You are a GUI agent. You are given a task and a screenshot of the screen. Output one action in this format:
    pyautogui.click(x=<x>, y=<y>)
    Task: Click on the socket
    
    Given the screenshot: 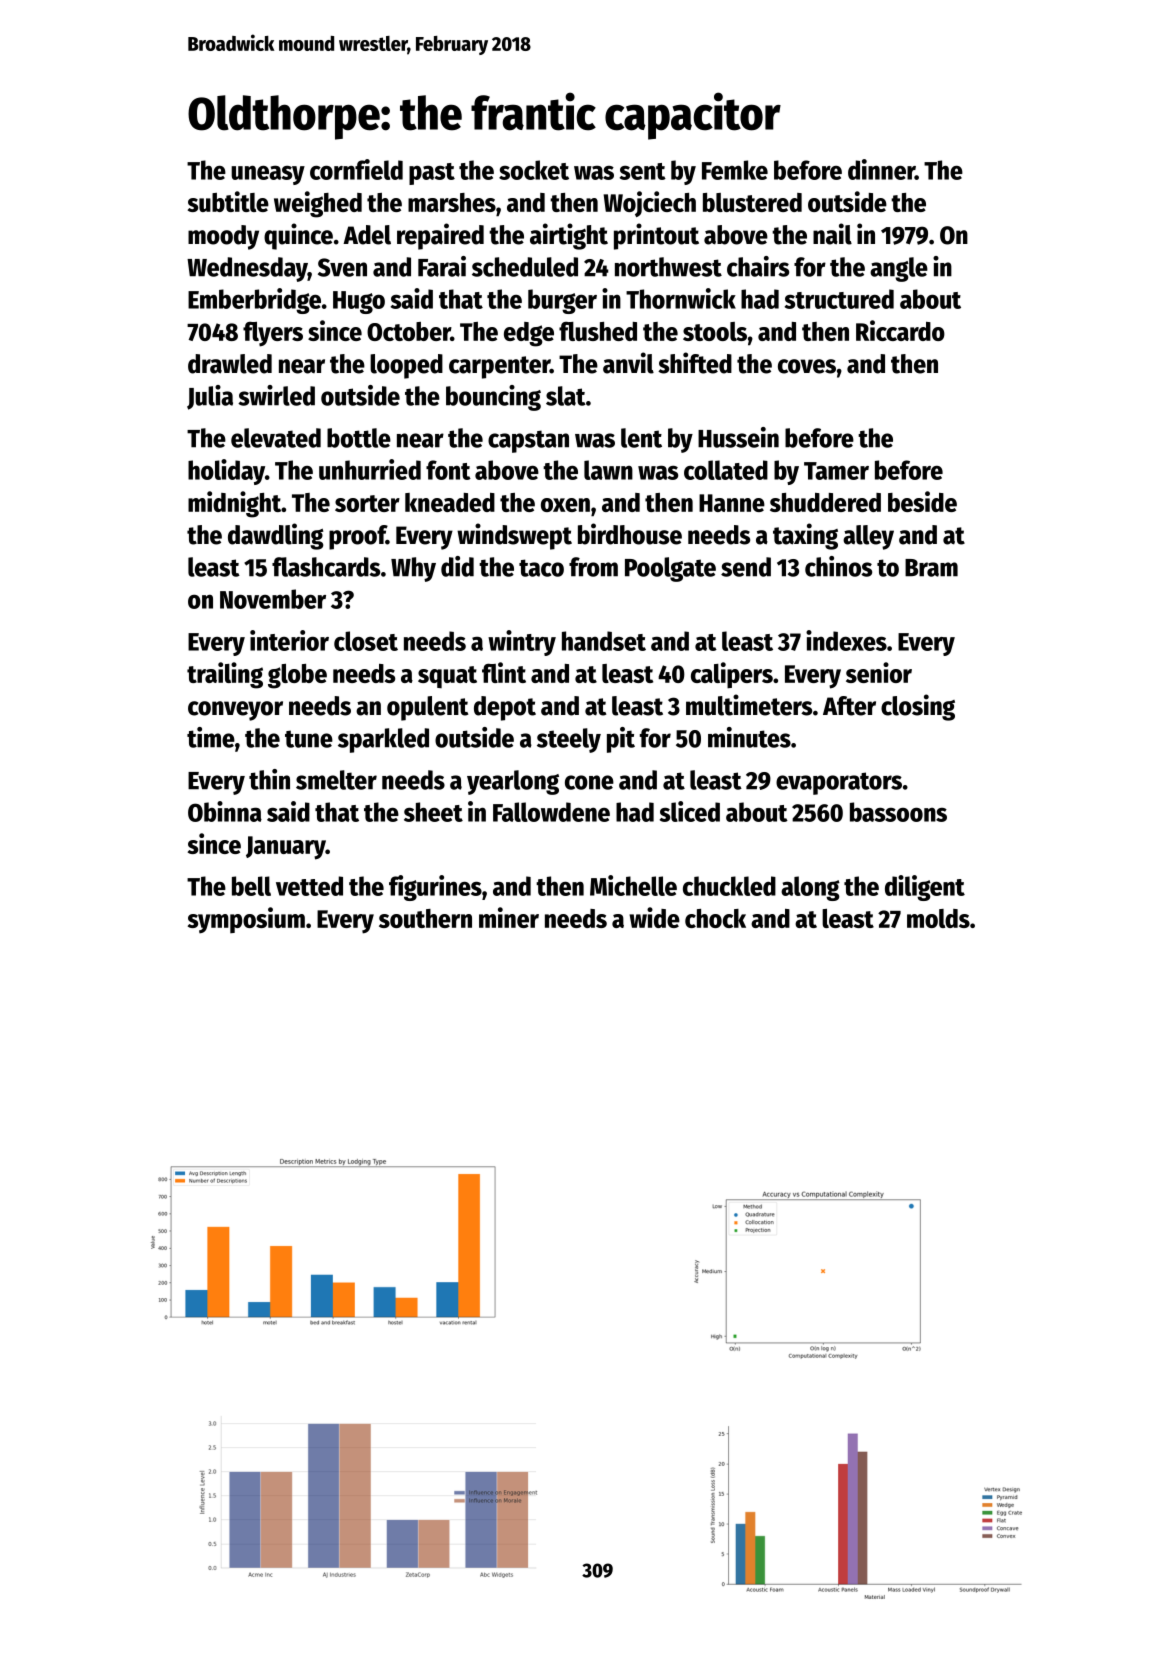 What is the action you would take?
    pyautogui.click(x=534, y=170)
